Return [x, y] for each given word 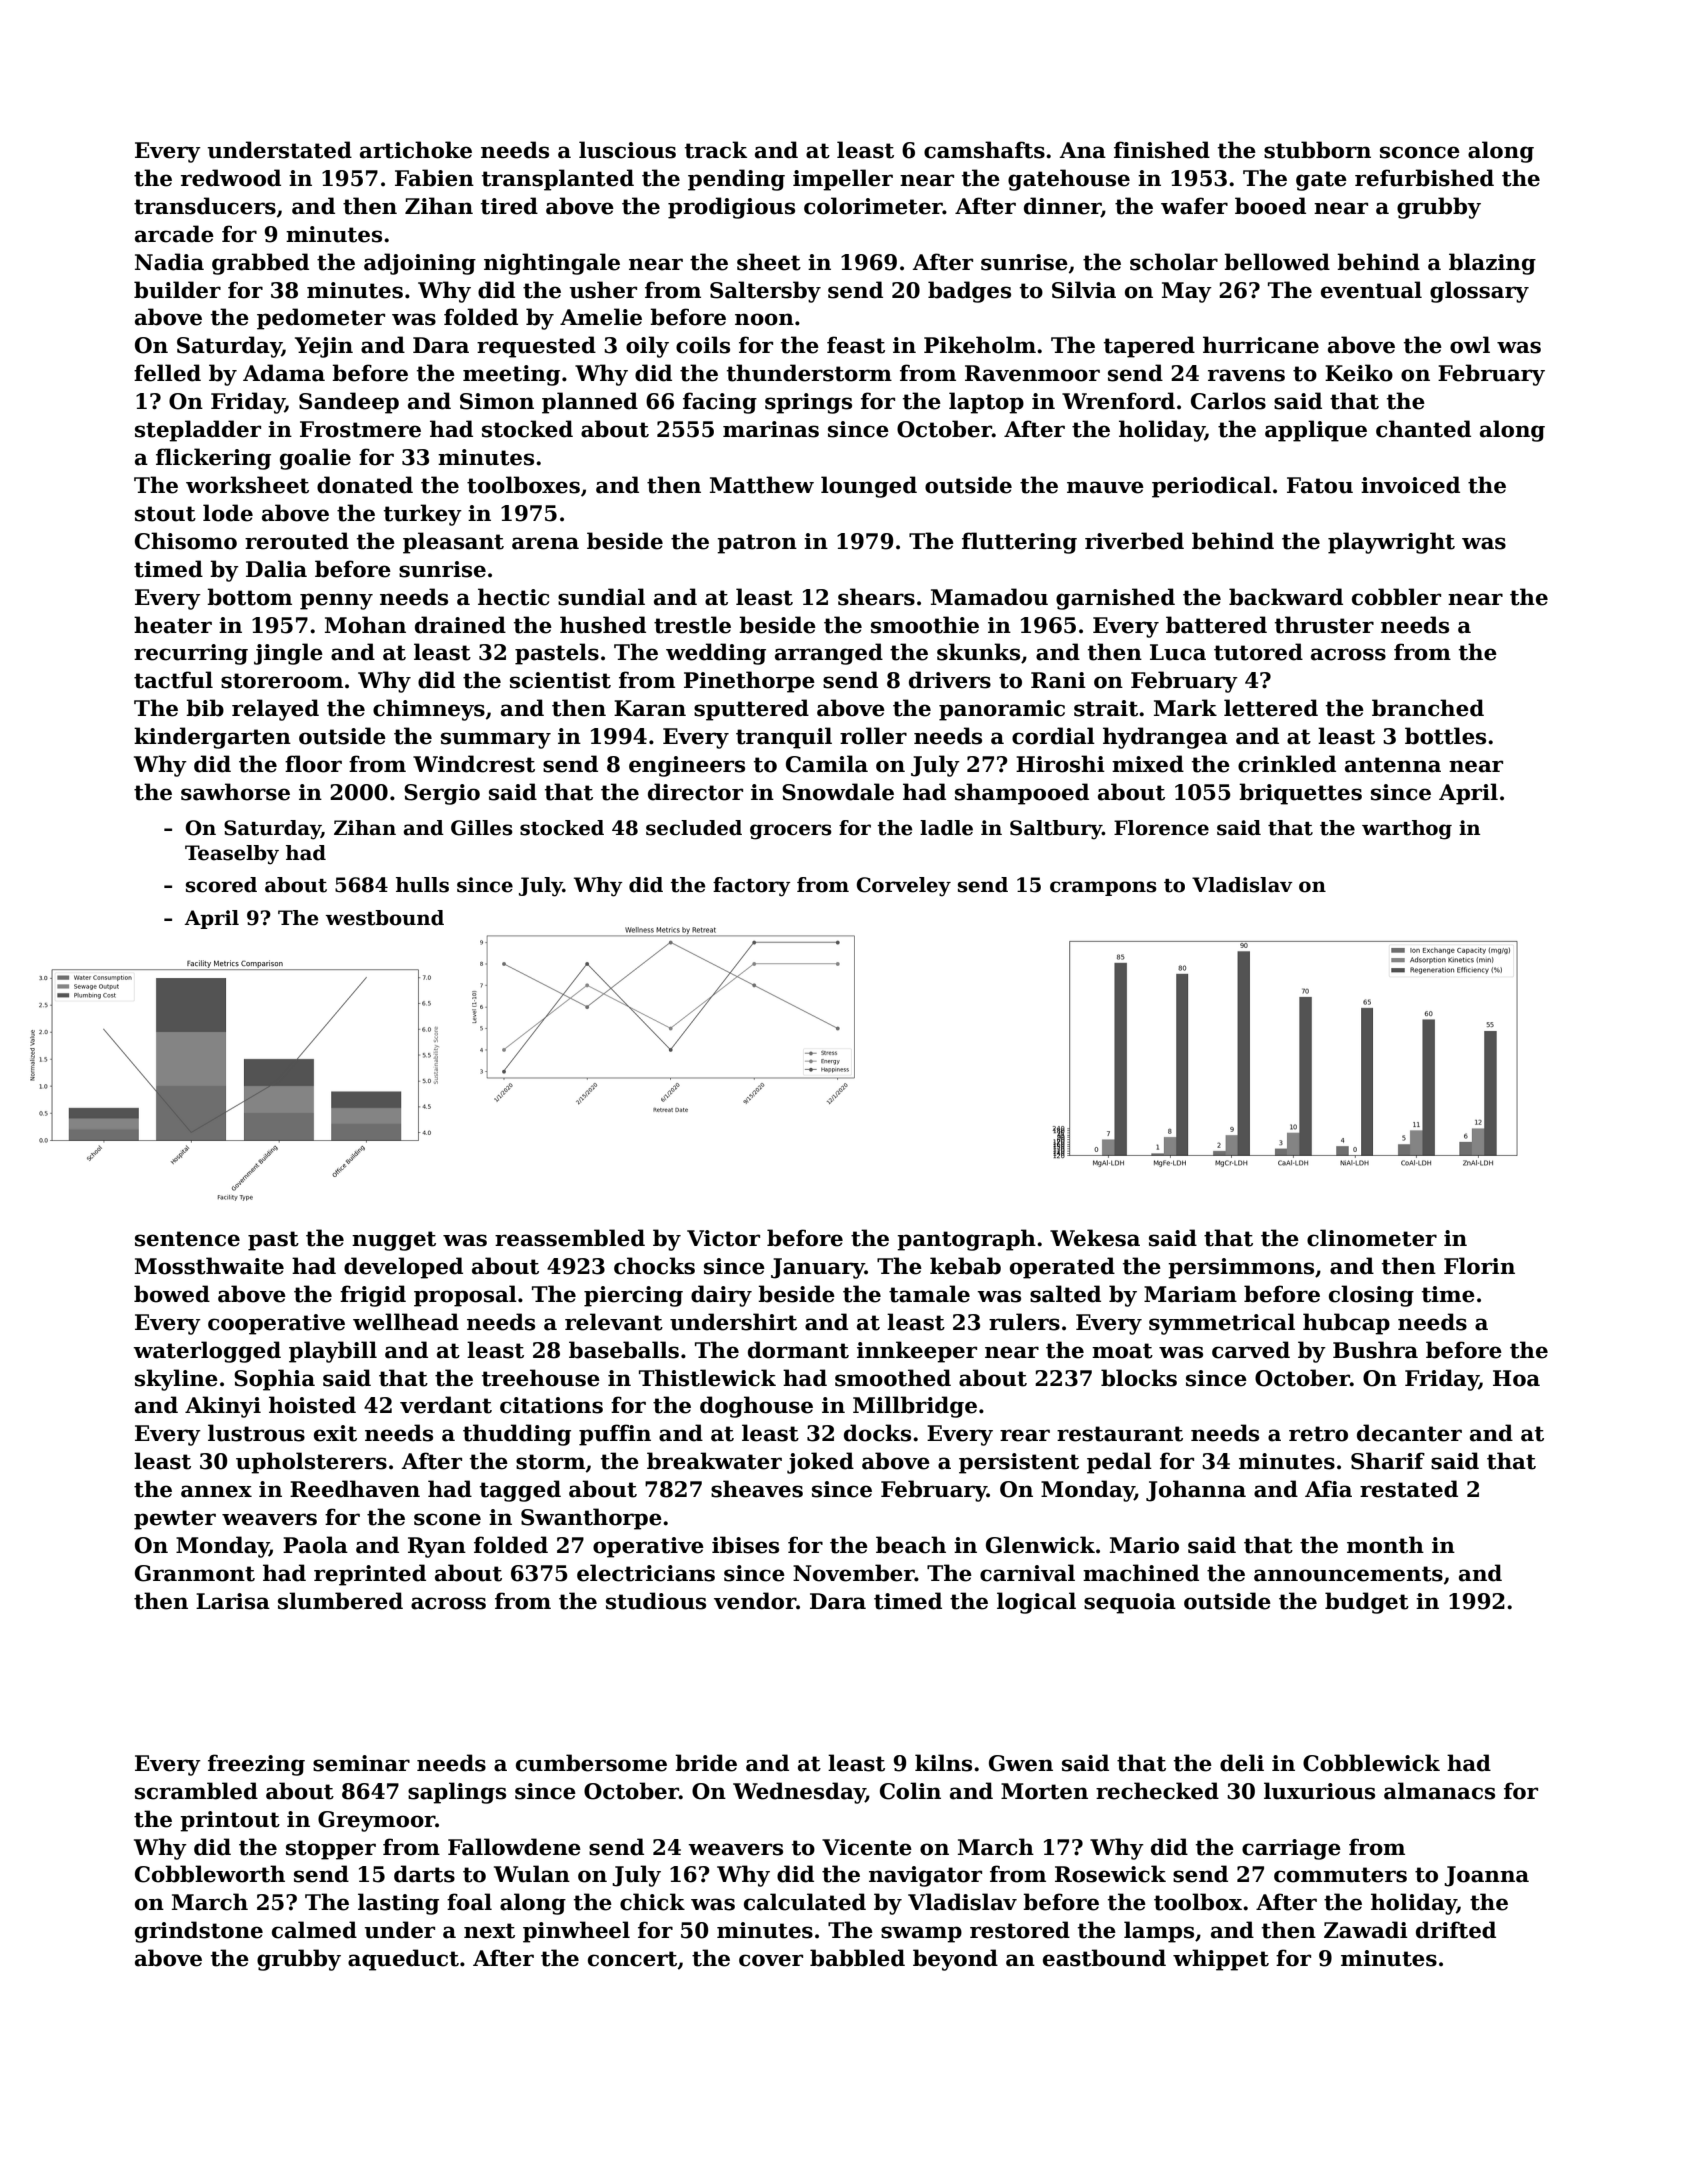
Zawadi [1366, 1930]
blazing [1492, 264]
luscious [627, 150]
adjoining [420, 264]
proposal [465, 1296]
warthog [1407, 830]
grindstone [199, 1932]
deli [1242, 1763]
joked [820, 1463]
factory [752, 887]
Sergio [442, 794]
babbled [857, 1958]
